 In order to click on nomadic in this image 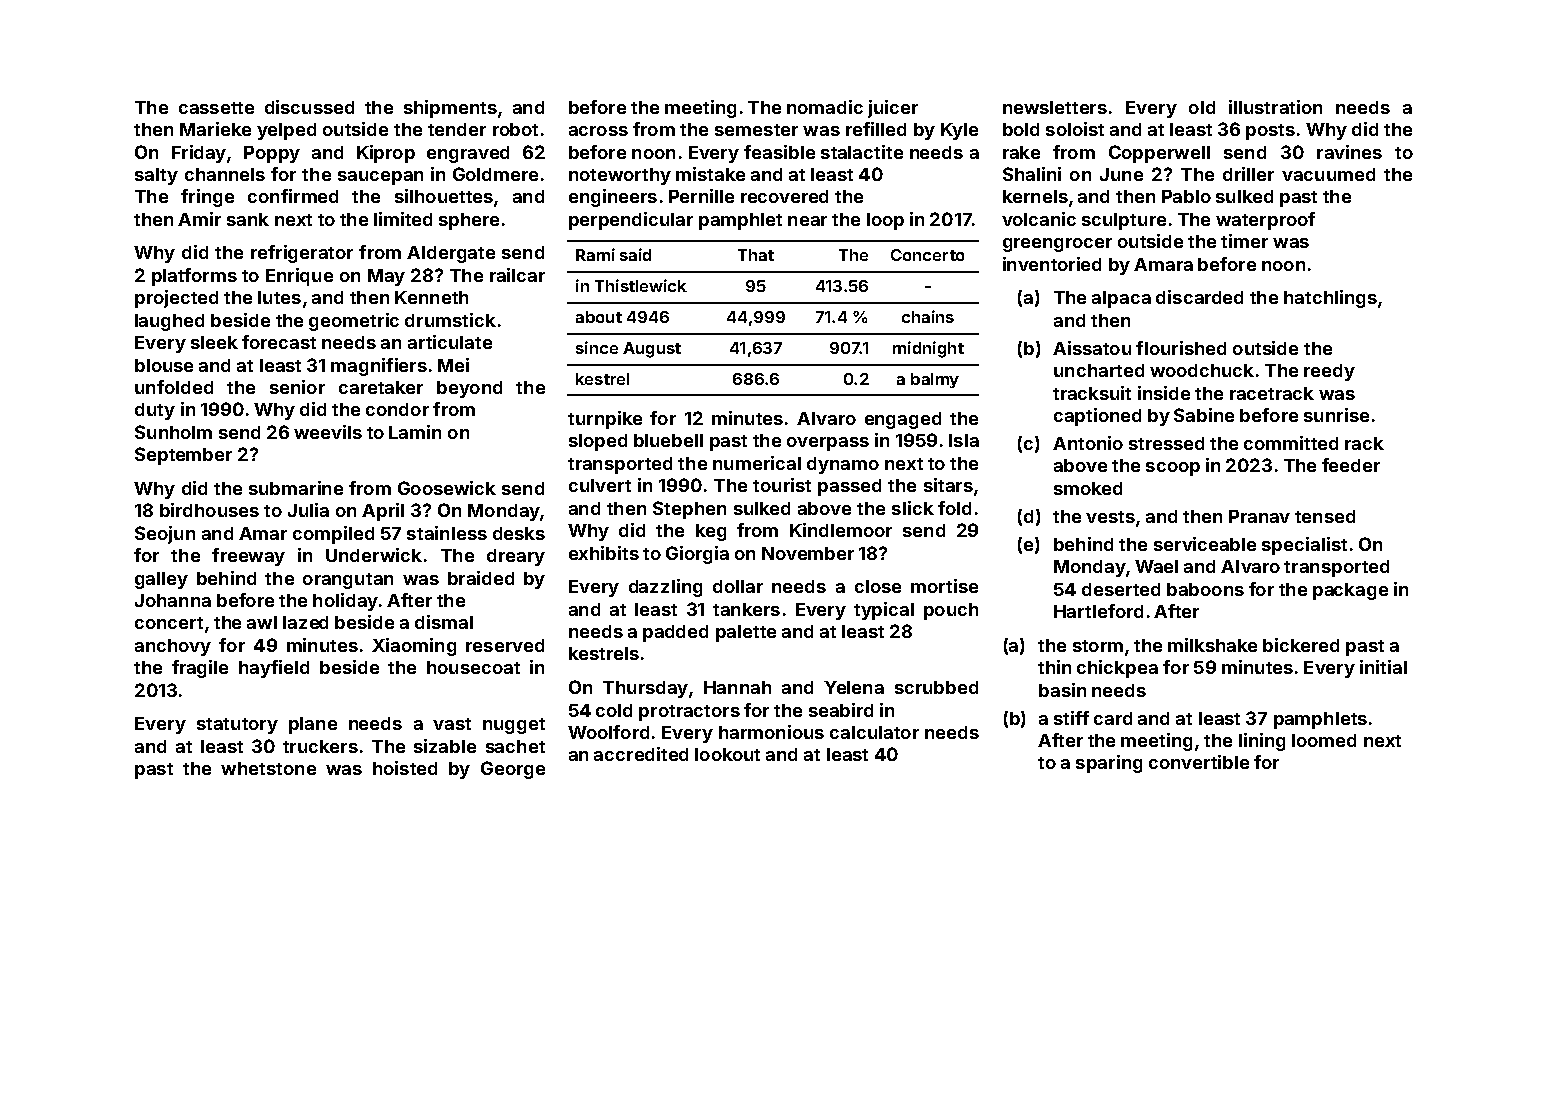, I will do `click(825, 107)`.
